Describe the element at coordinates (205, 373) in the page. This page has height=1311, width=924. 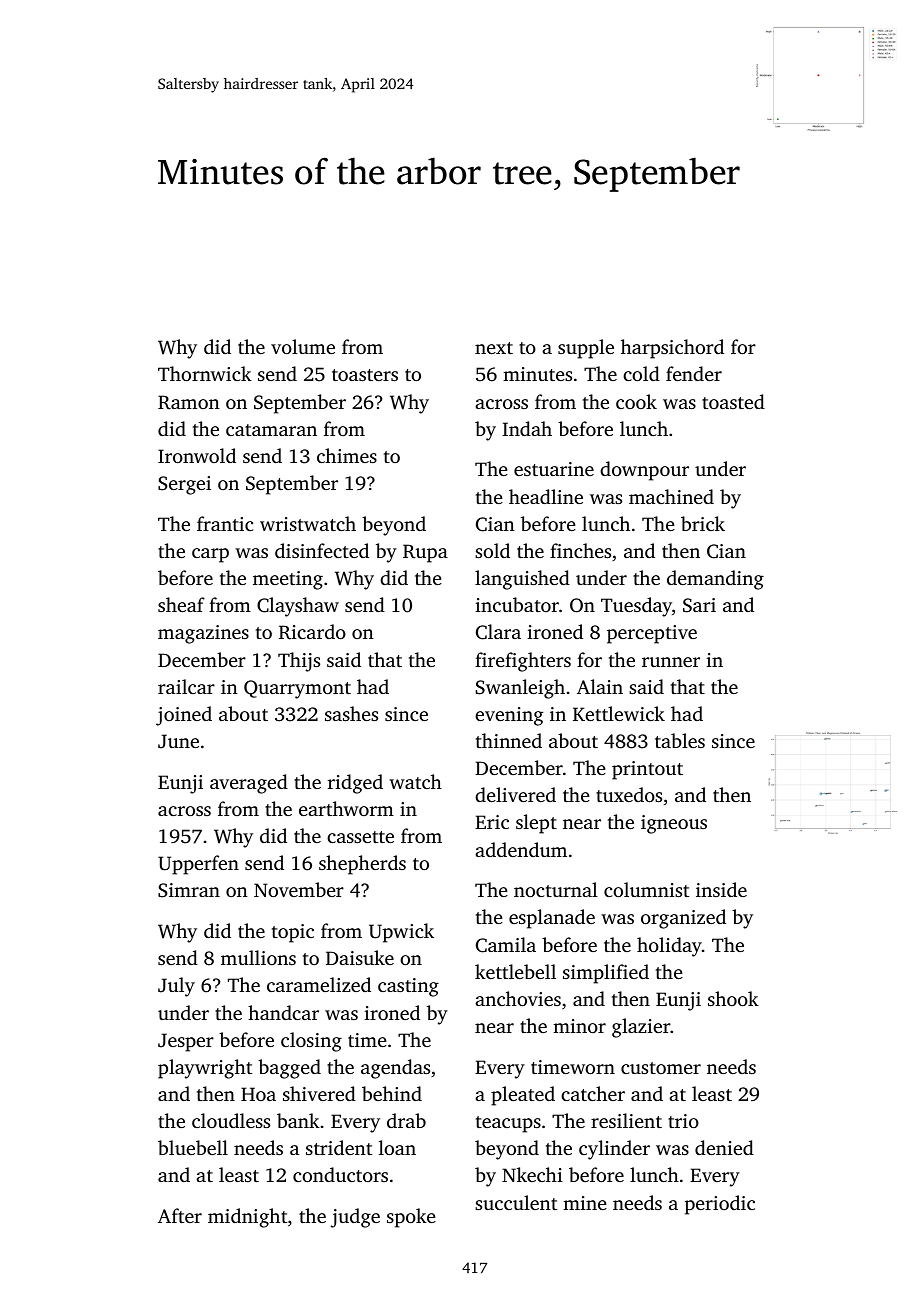
I see `Thornwick` at that location.
